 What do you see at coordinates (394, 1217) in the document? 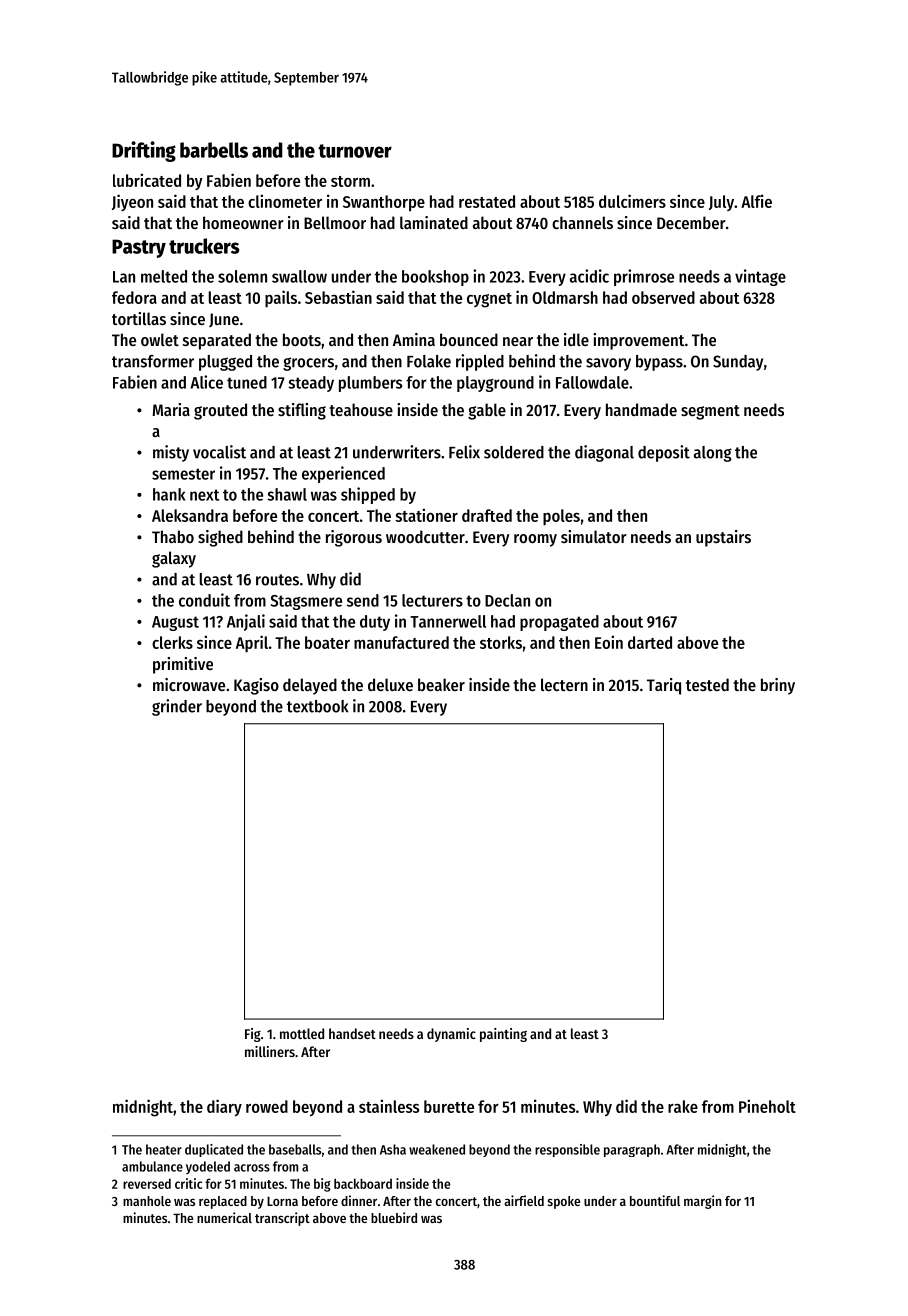
I see `bluebird` at bounding box center [394, 1217].
